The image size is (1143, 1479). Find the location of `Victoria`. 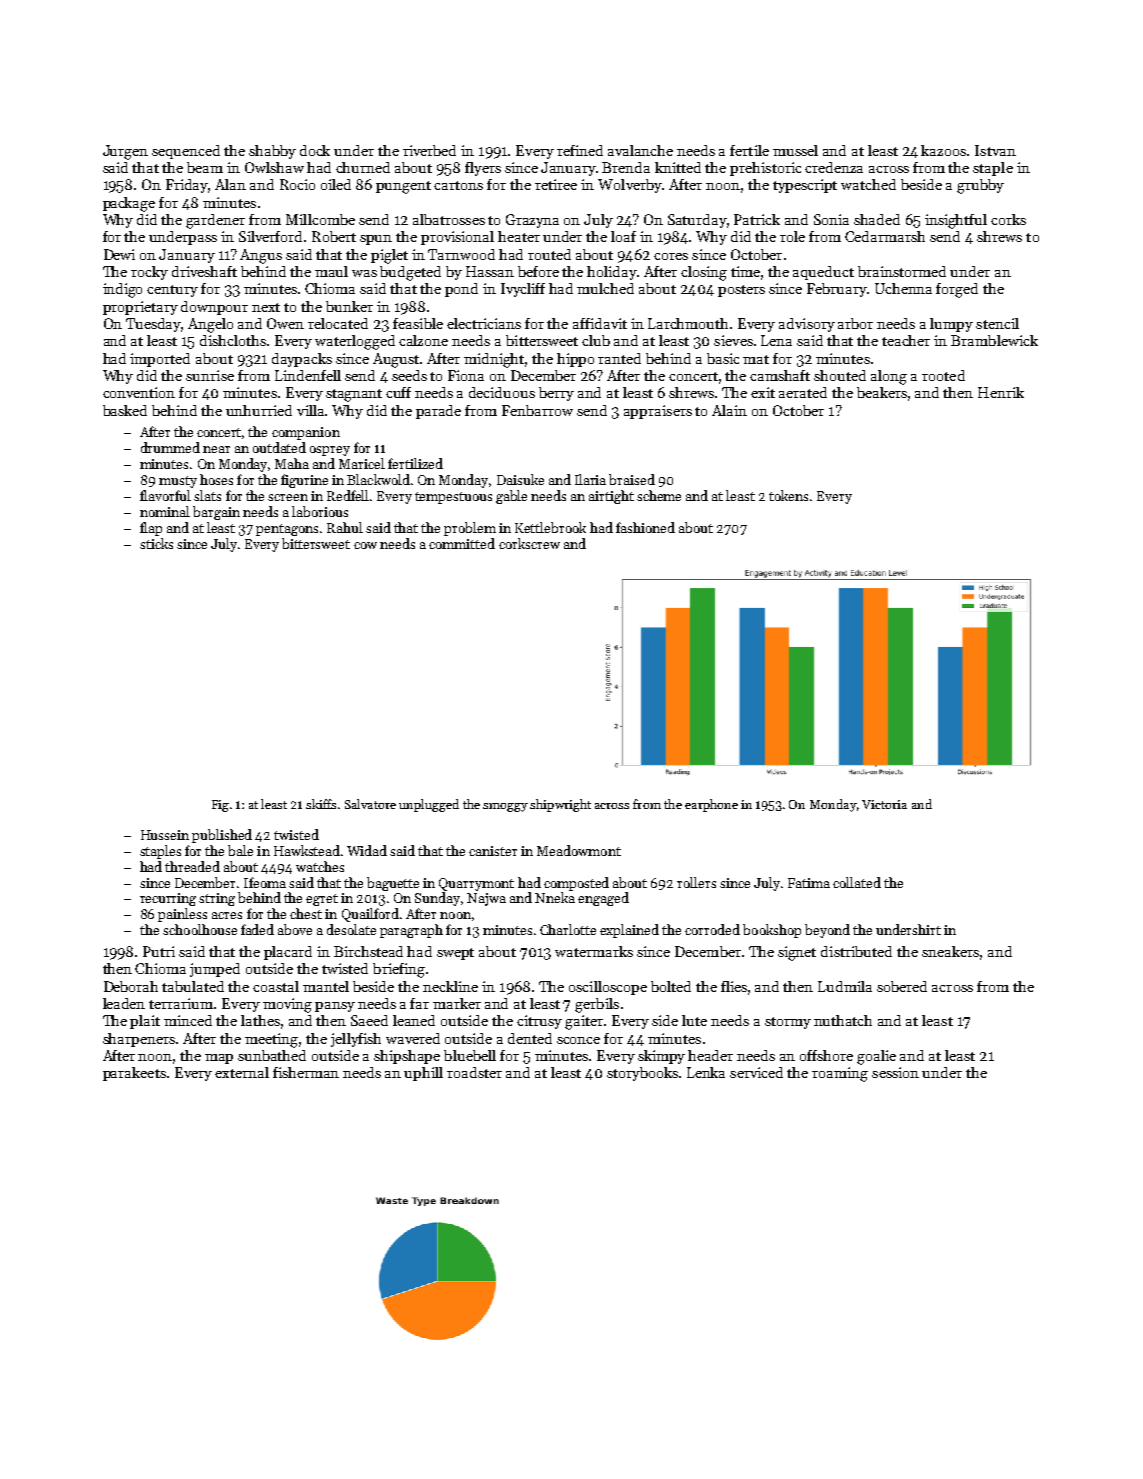

Victoria is located at coordinates (884, 804).
